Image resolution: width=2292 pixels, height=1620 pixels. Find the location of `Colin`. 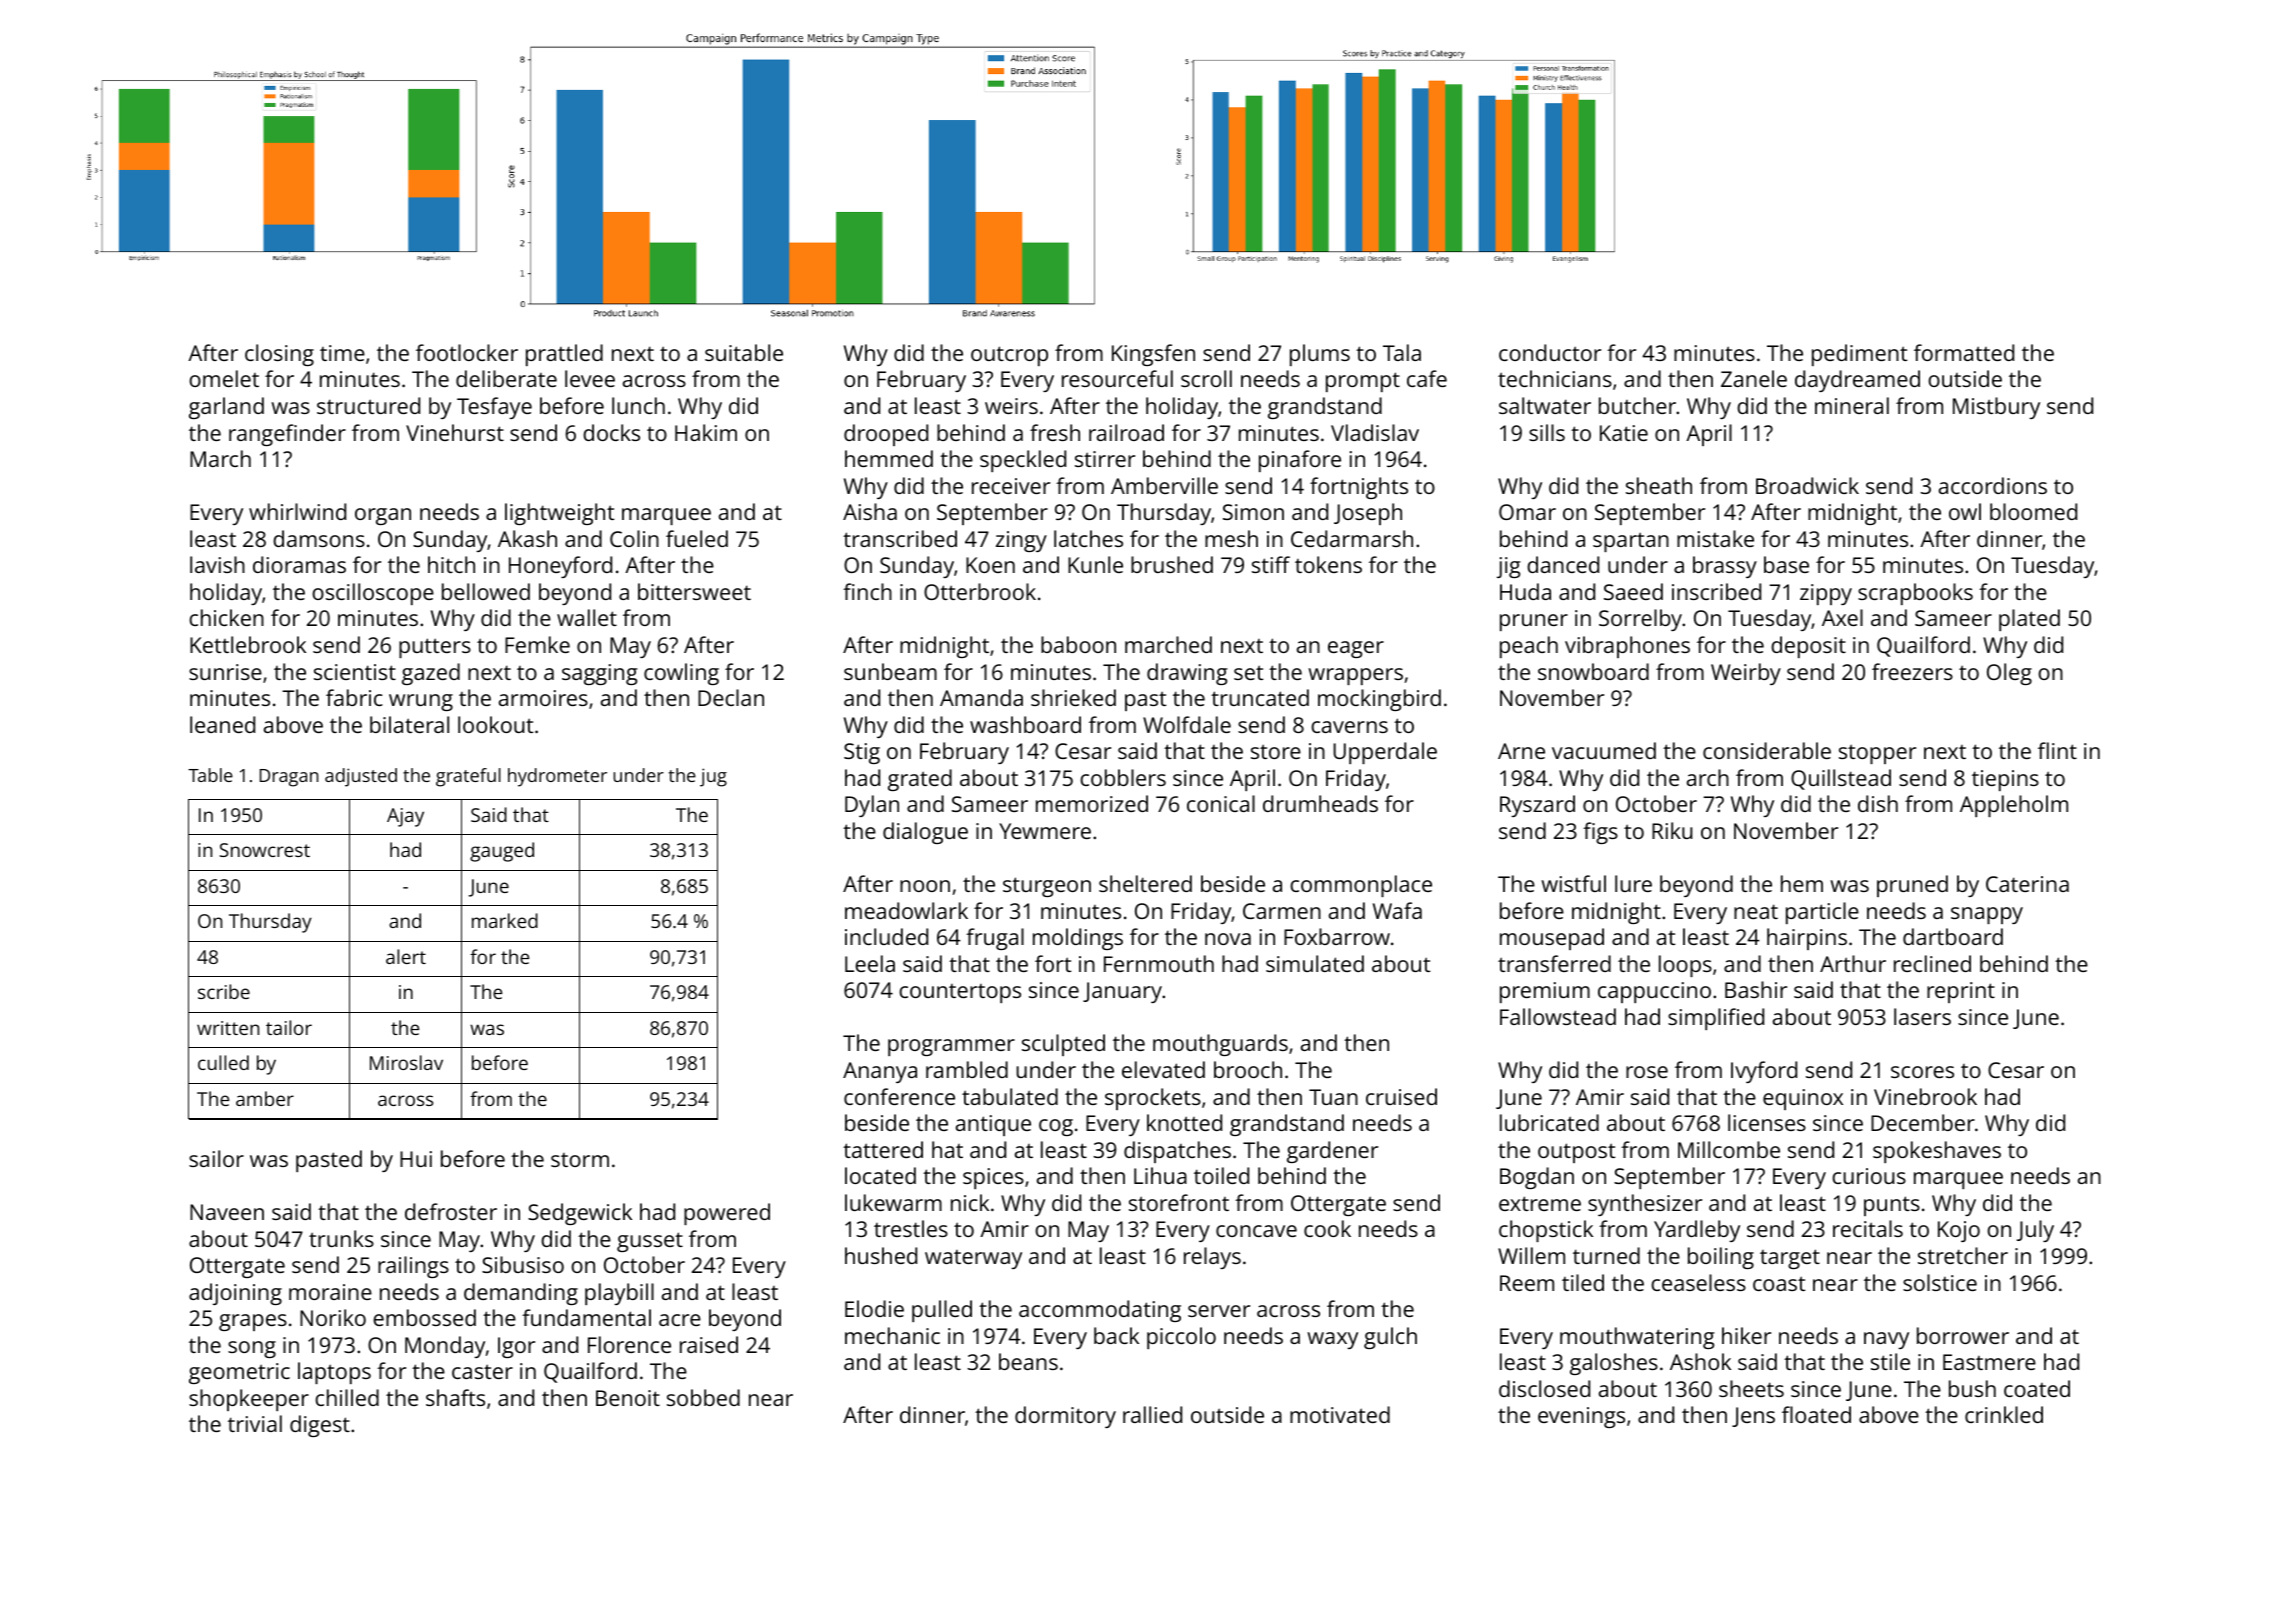

Colin is located at coordinates (634, 538).
